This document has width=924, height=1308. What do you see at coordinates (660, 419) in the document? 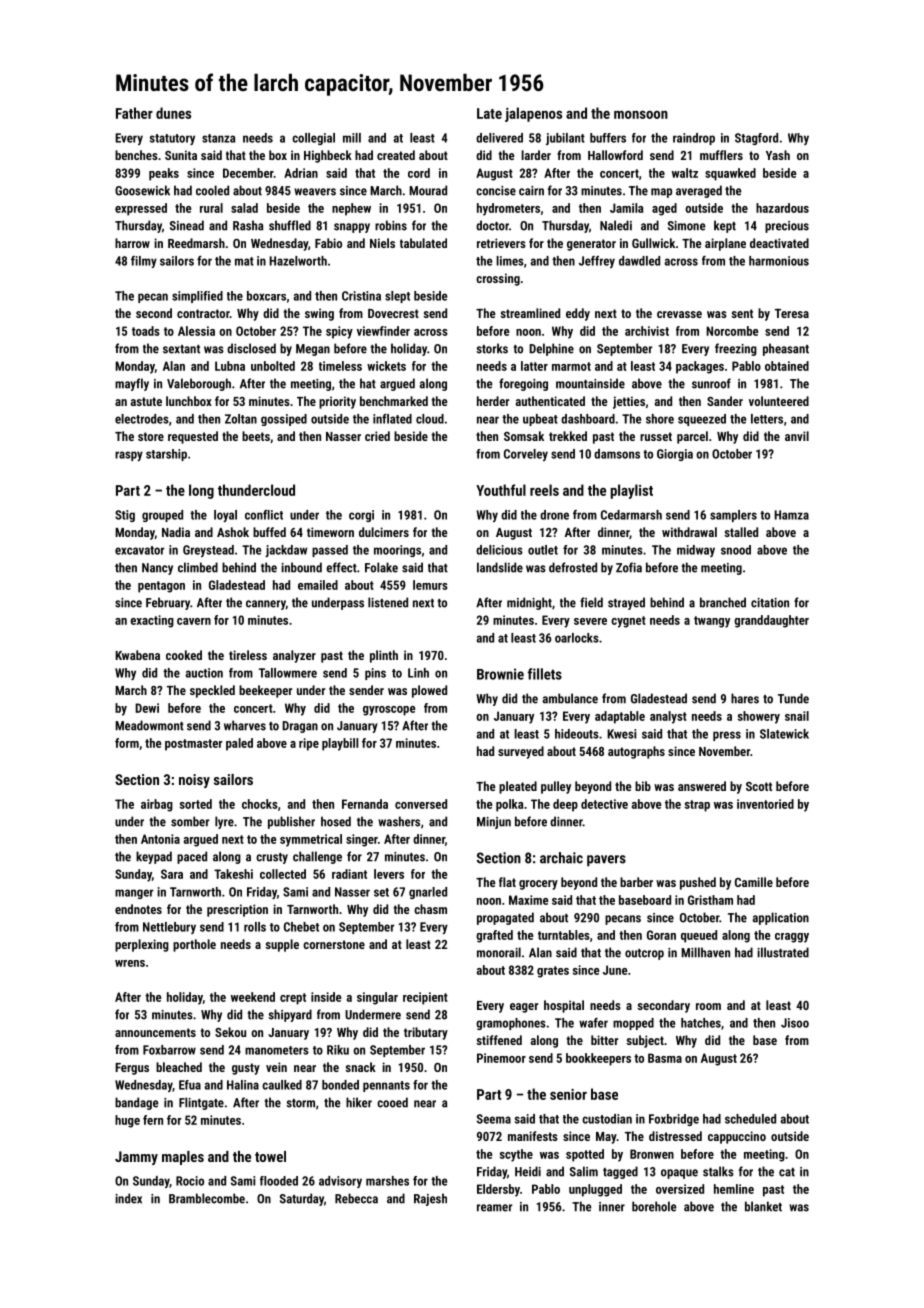
I see `shore` at bounding box center [660, 419].
